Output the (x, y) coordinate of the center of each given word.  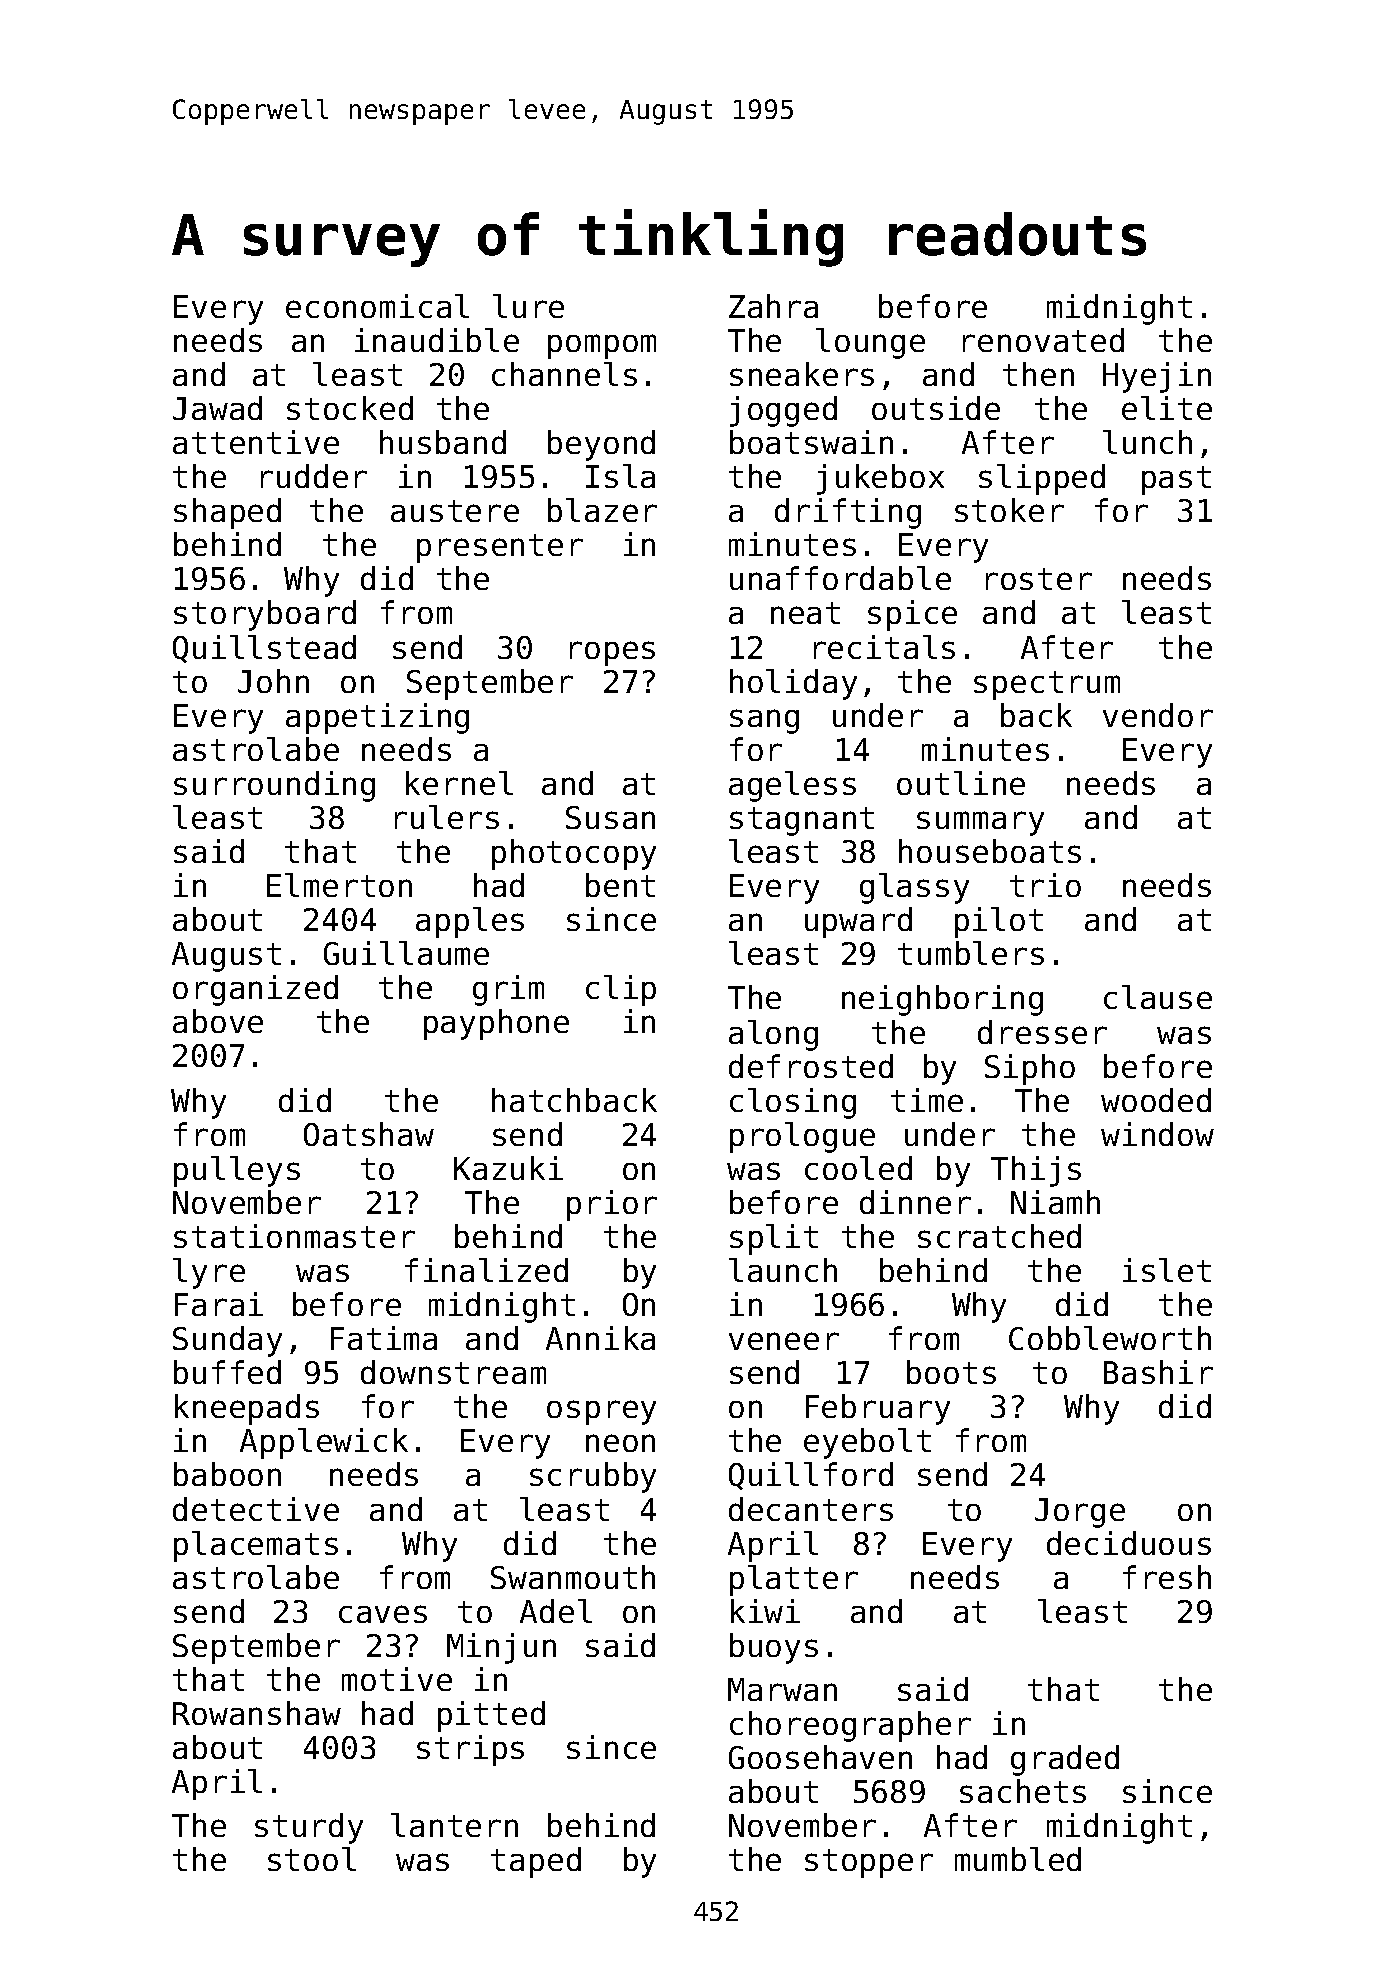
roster (1039, 579)
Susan (610, 817)
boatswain (811, 442)
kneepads (247, 1409)
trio (1045, 885)
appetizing (377, 718)
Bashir (1158, 1372)
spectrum (1047, 685)
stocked (350, 408)
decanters (811, 1509)
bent (620, 885)
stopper (869, 1863)
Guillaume (406, 953)
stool (312, 1859)
